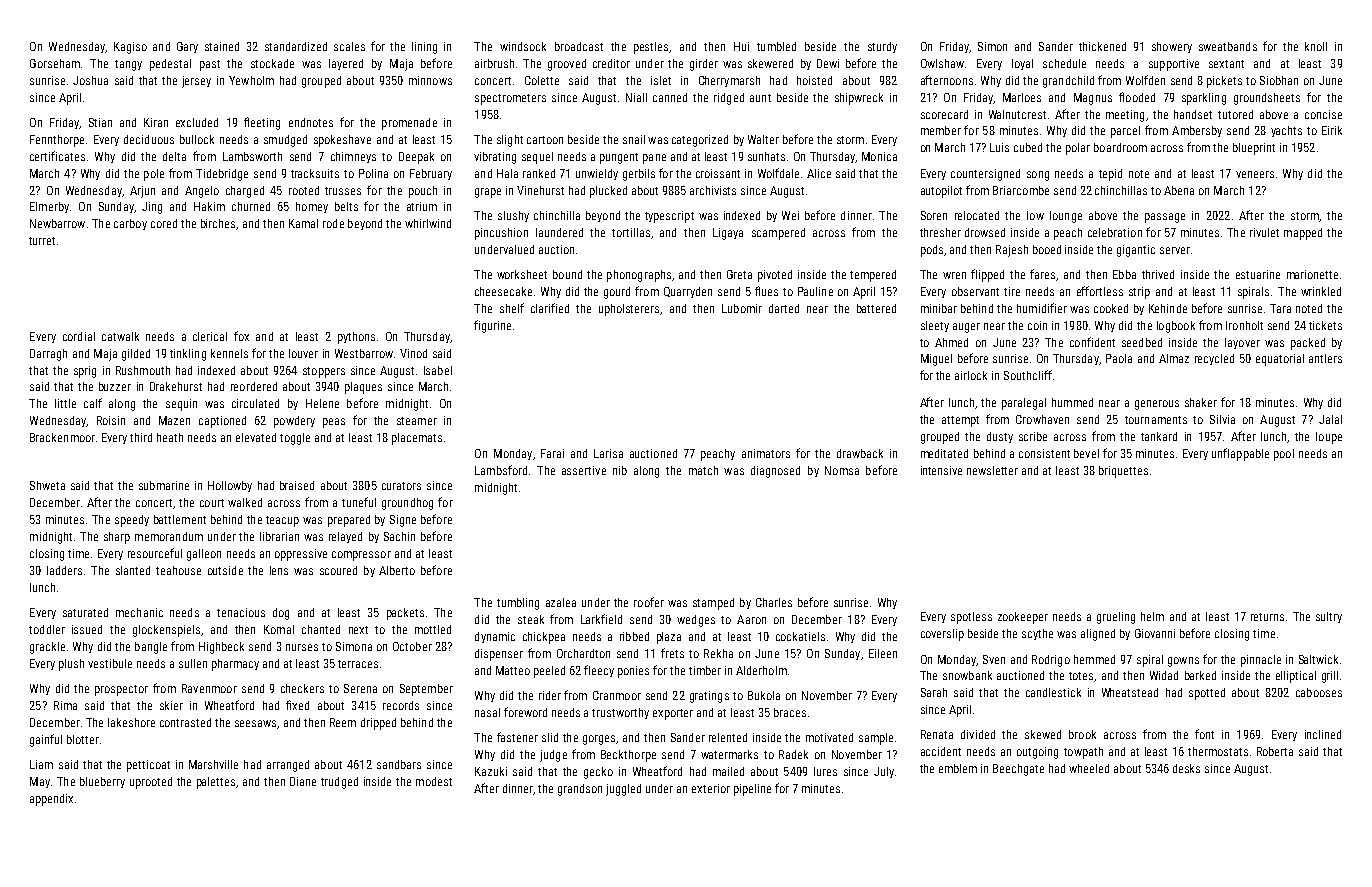 The image size is (1372, 887). Describe the element at coordinates (567, 274) in the page. I see `bound` at that location.
